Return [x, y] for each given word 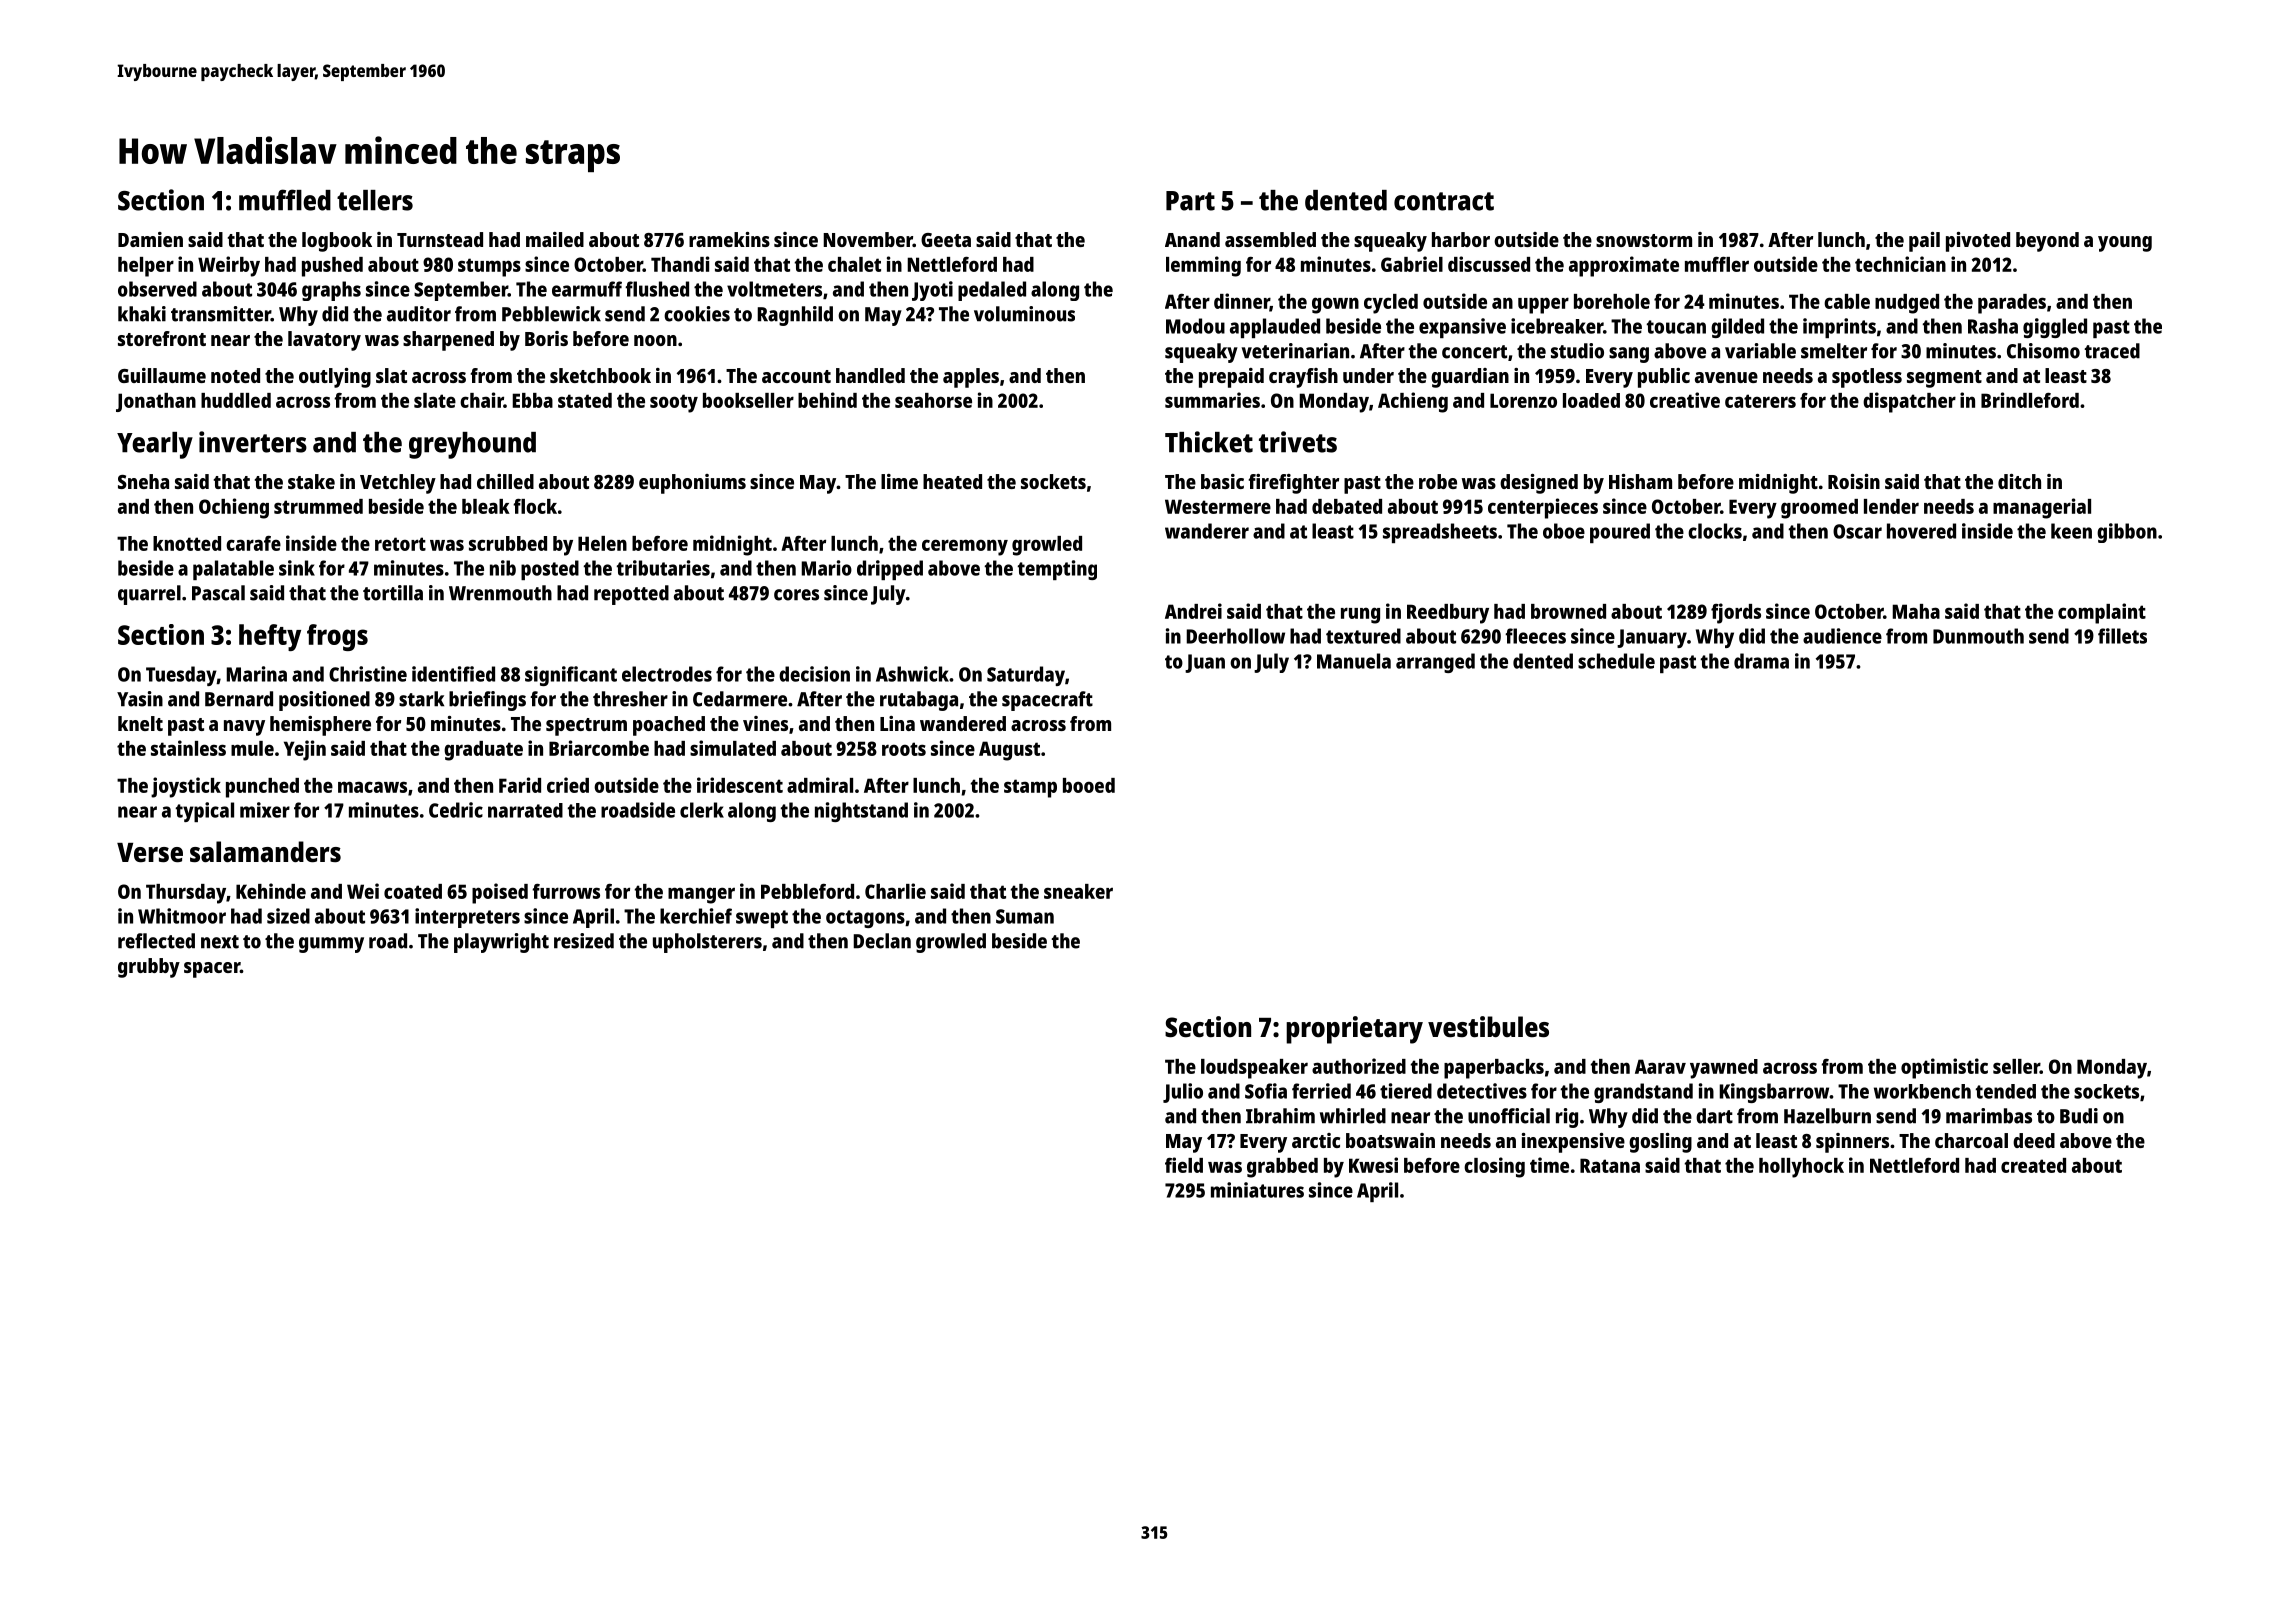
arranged [1435, 663]
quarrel [149, 595]
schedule [1616, 661]
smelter [1834, 351]
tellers [375, 200]
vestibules [1488, 1026]
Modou [1195, 326]
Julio [1183, 1093]
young [2125, 244]
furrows [566, 891]
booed [1089, 785]
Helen [602, 543]
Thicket [1209, 442]
